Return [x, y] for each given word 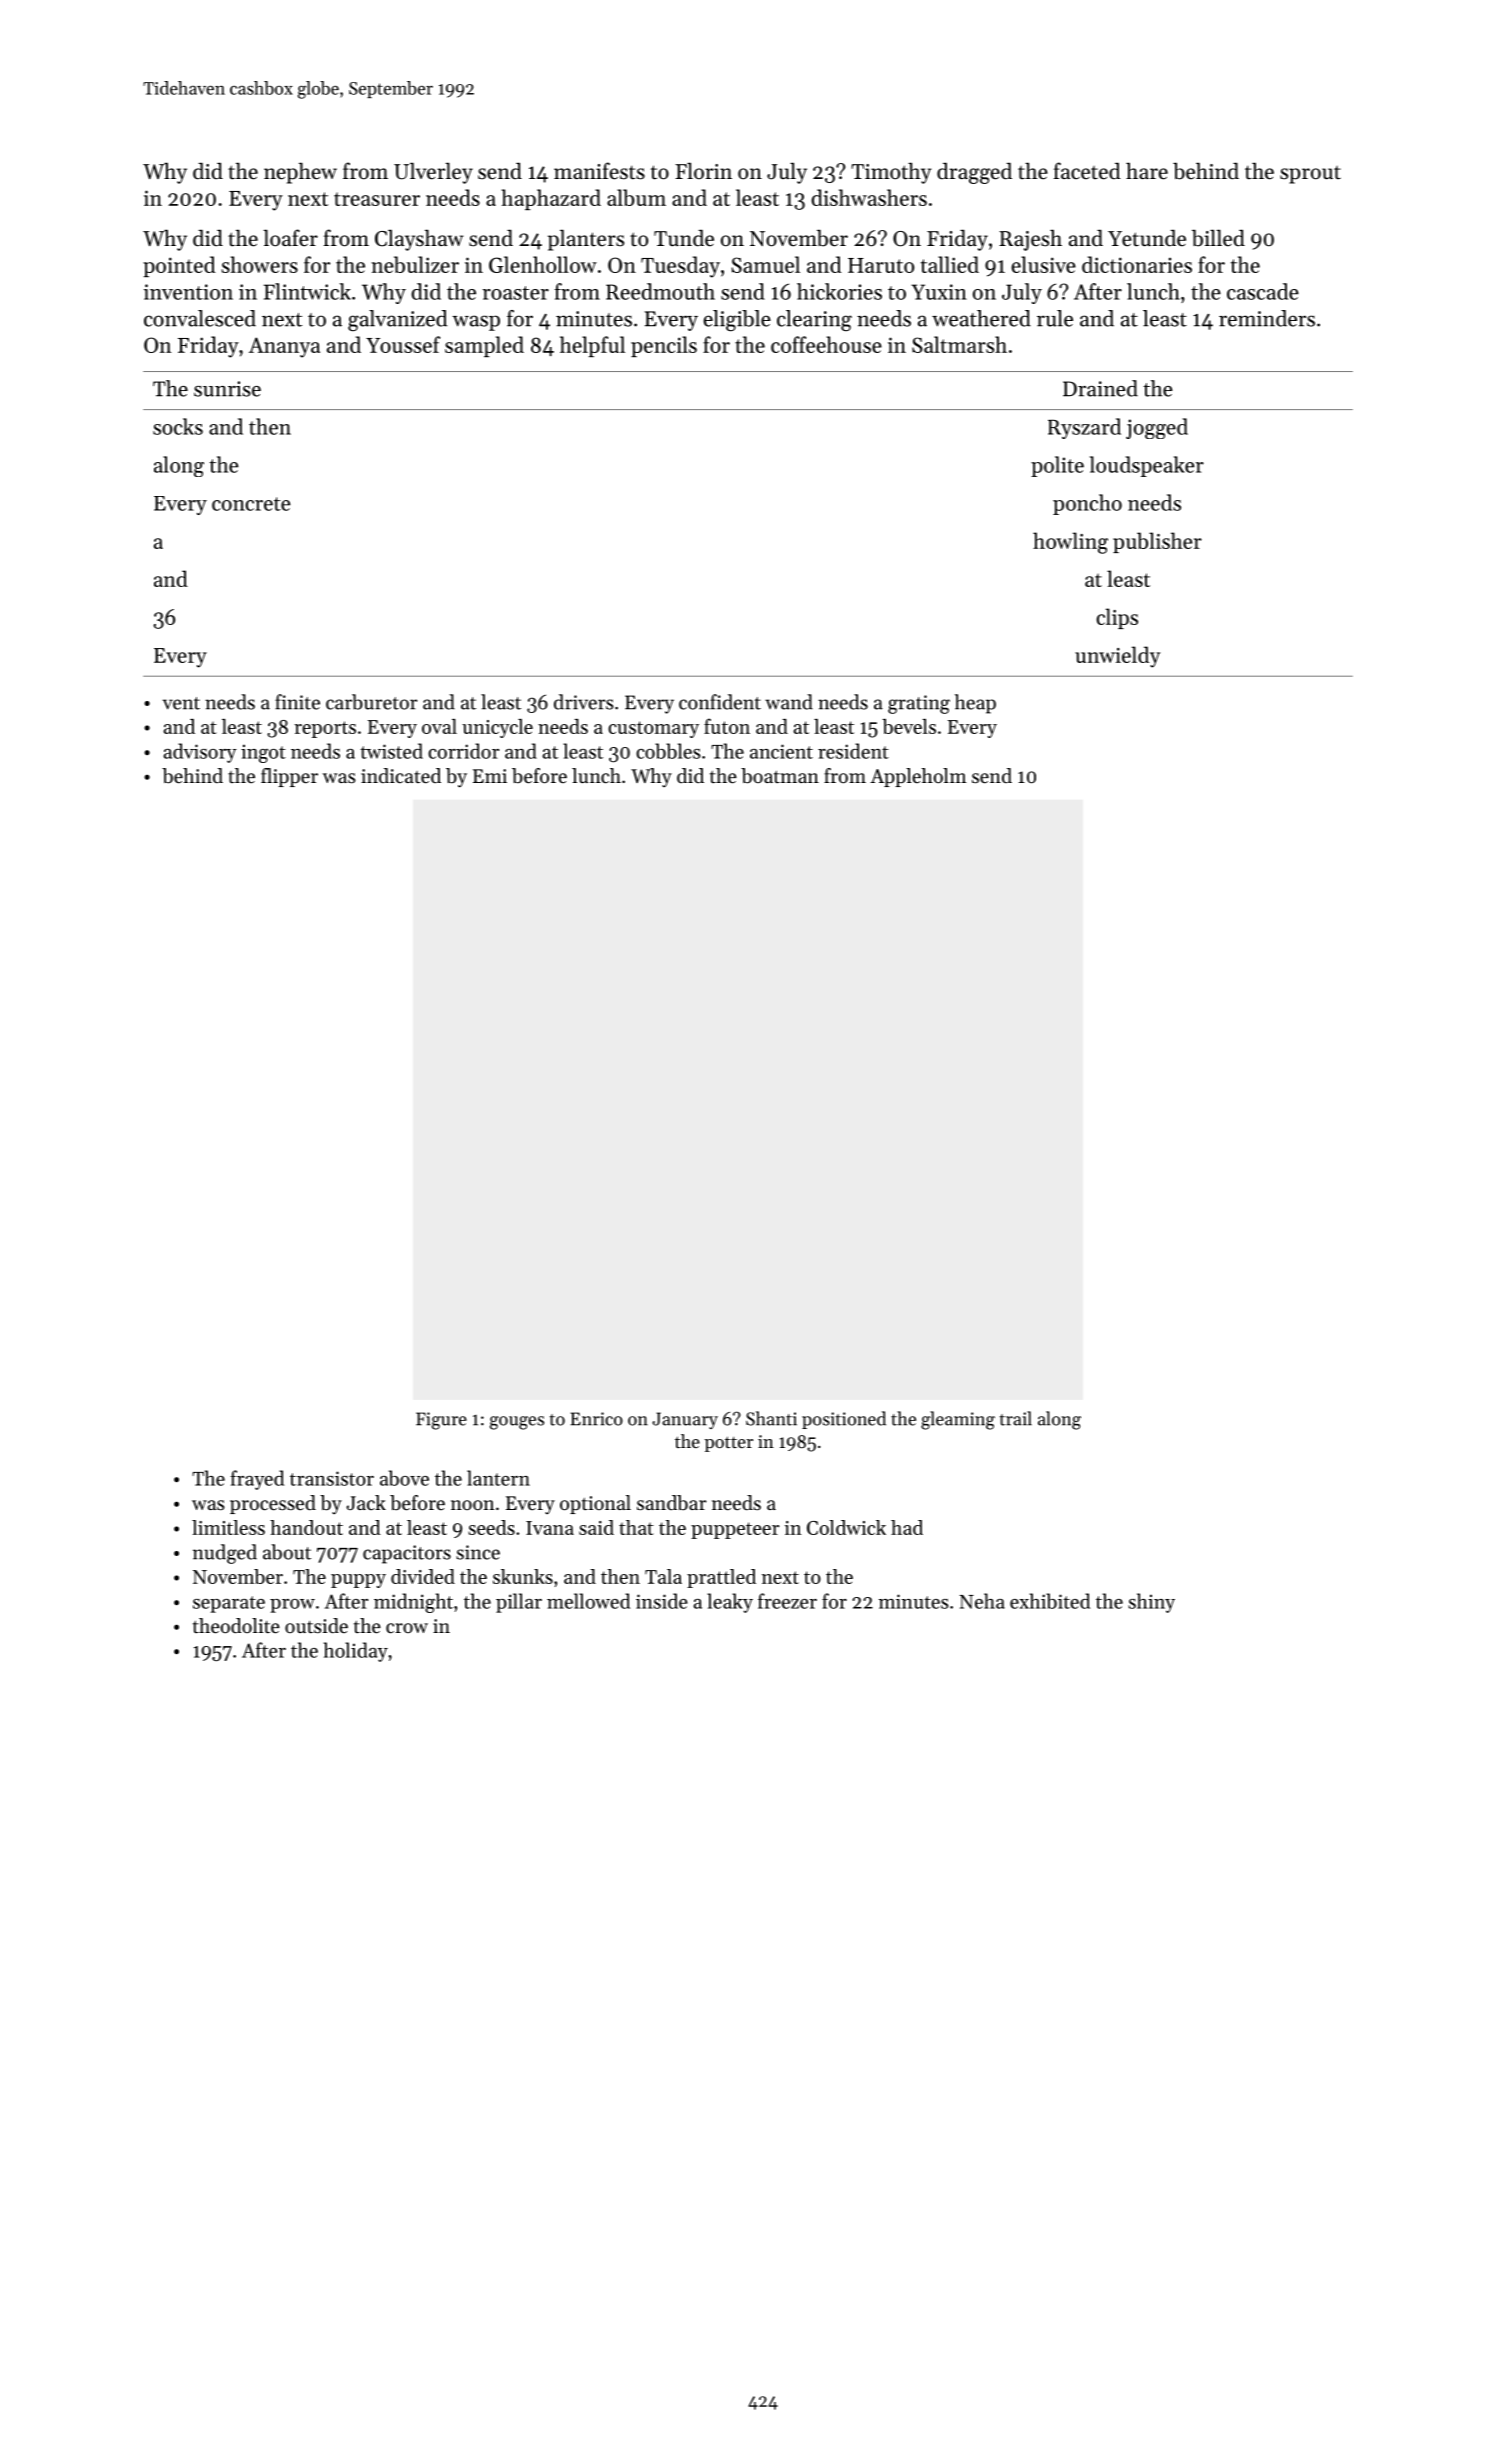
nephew [300, 173]
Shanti [771, 1418]
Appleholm [918, 777]
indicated [401, 776]
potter [728, 1444]
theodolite [236, 1626]
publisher [1157, 542]
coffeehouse [826, 344]
